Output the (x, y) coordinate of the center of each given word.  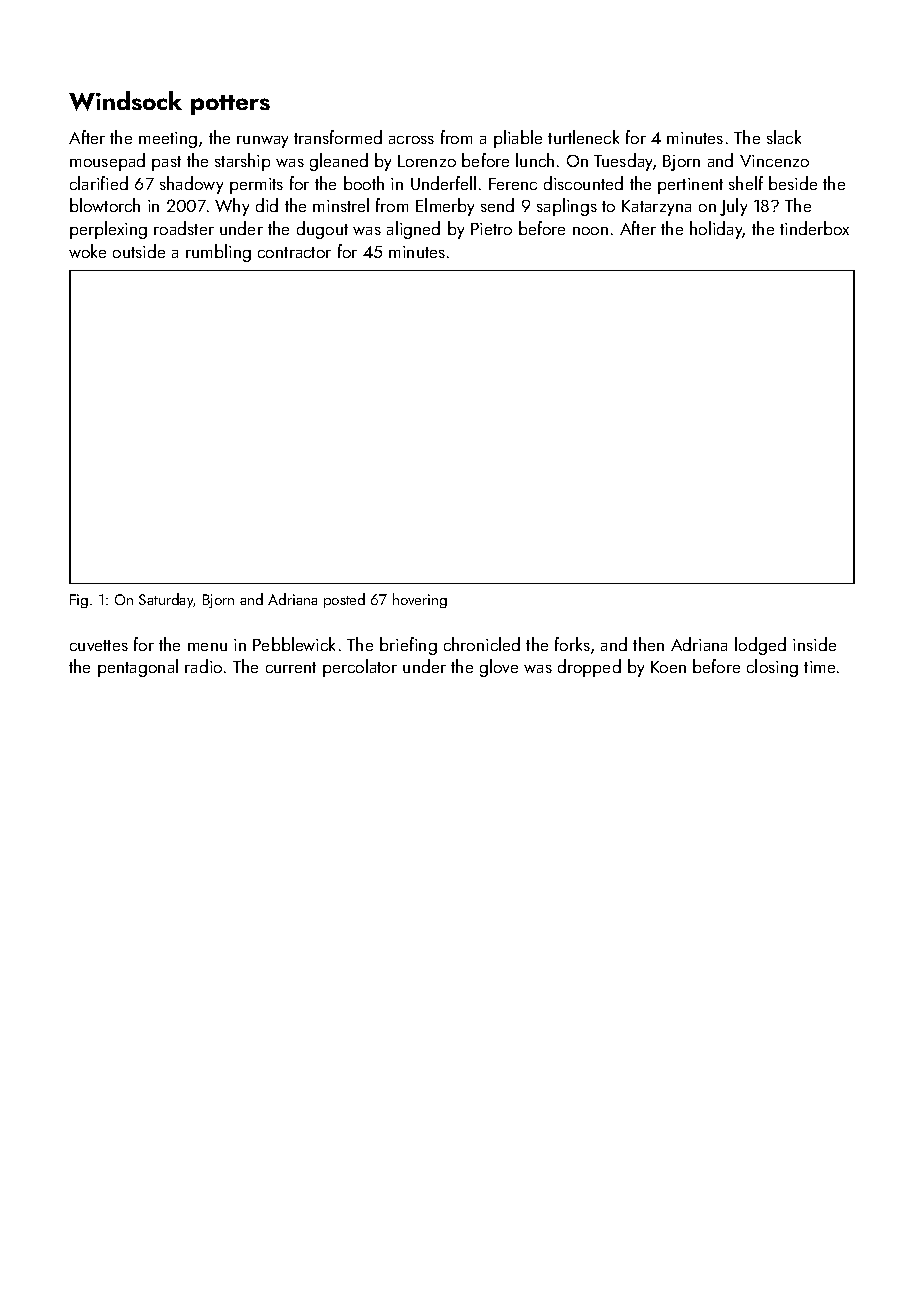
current (291, 667)
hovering (420, 600)
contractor (294, 252)
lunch (535, 160)
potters (230, 105)
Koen (668, 667)
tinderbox (814, 228)
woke (87, 251)
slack (784, 137)
